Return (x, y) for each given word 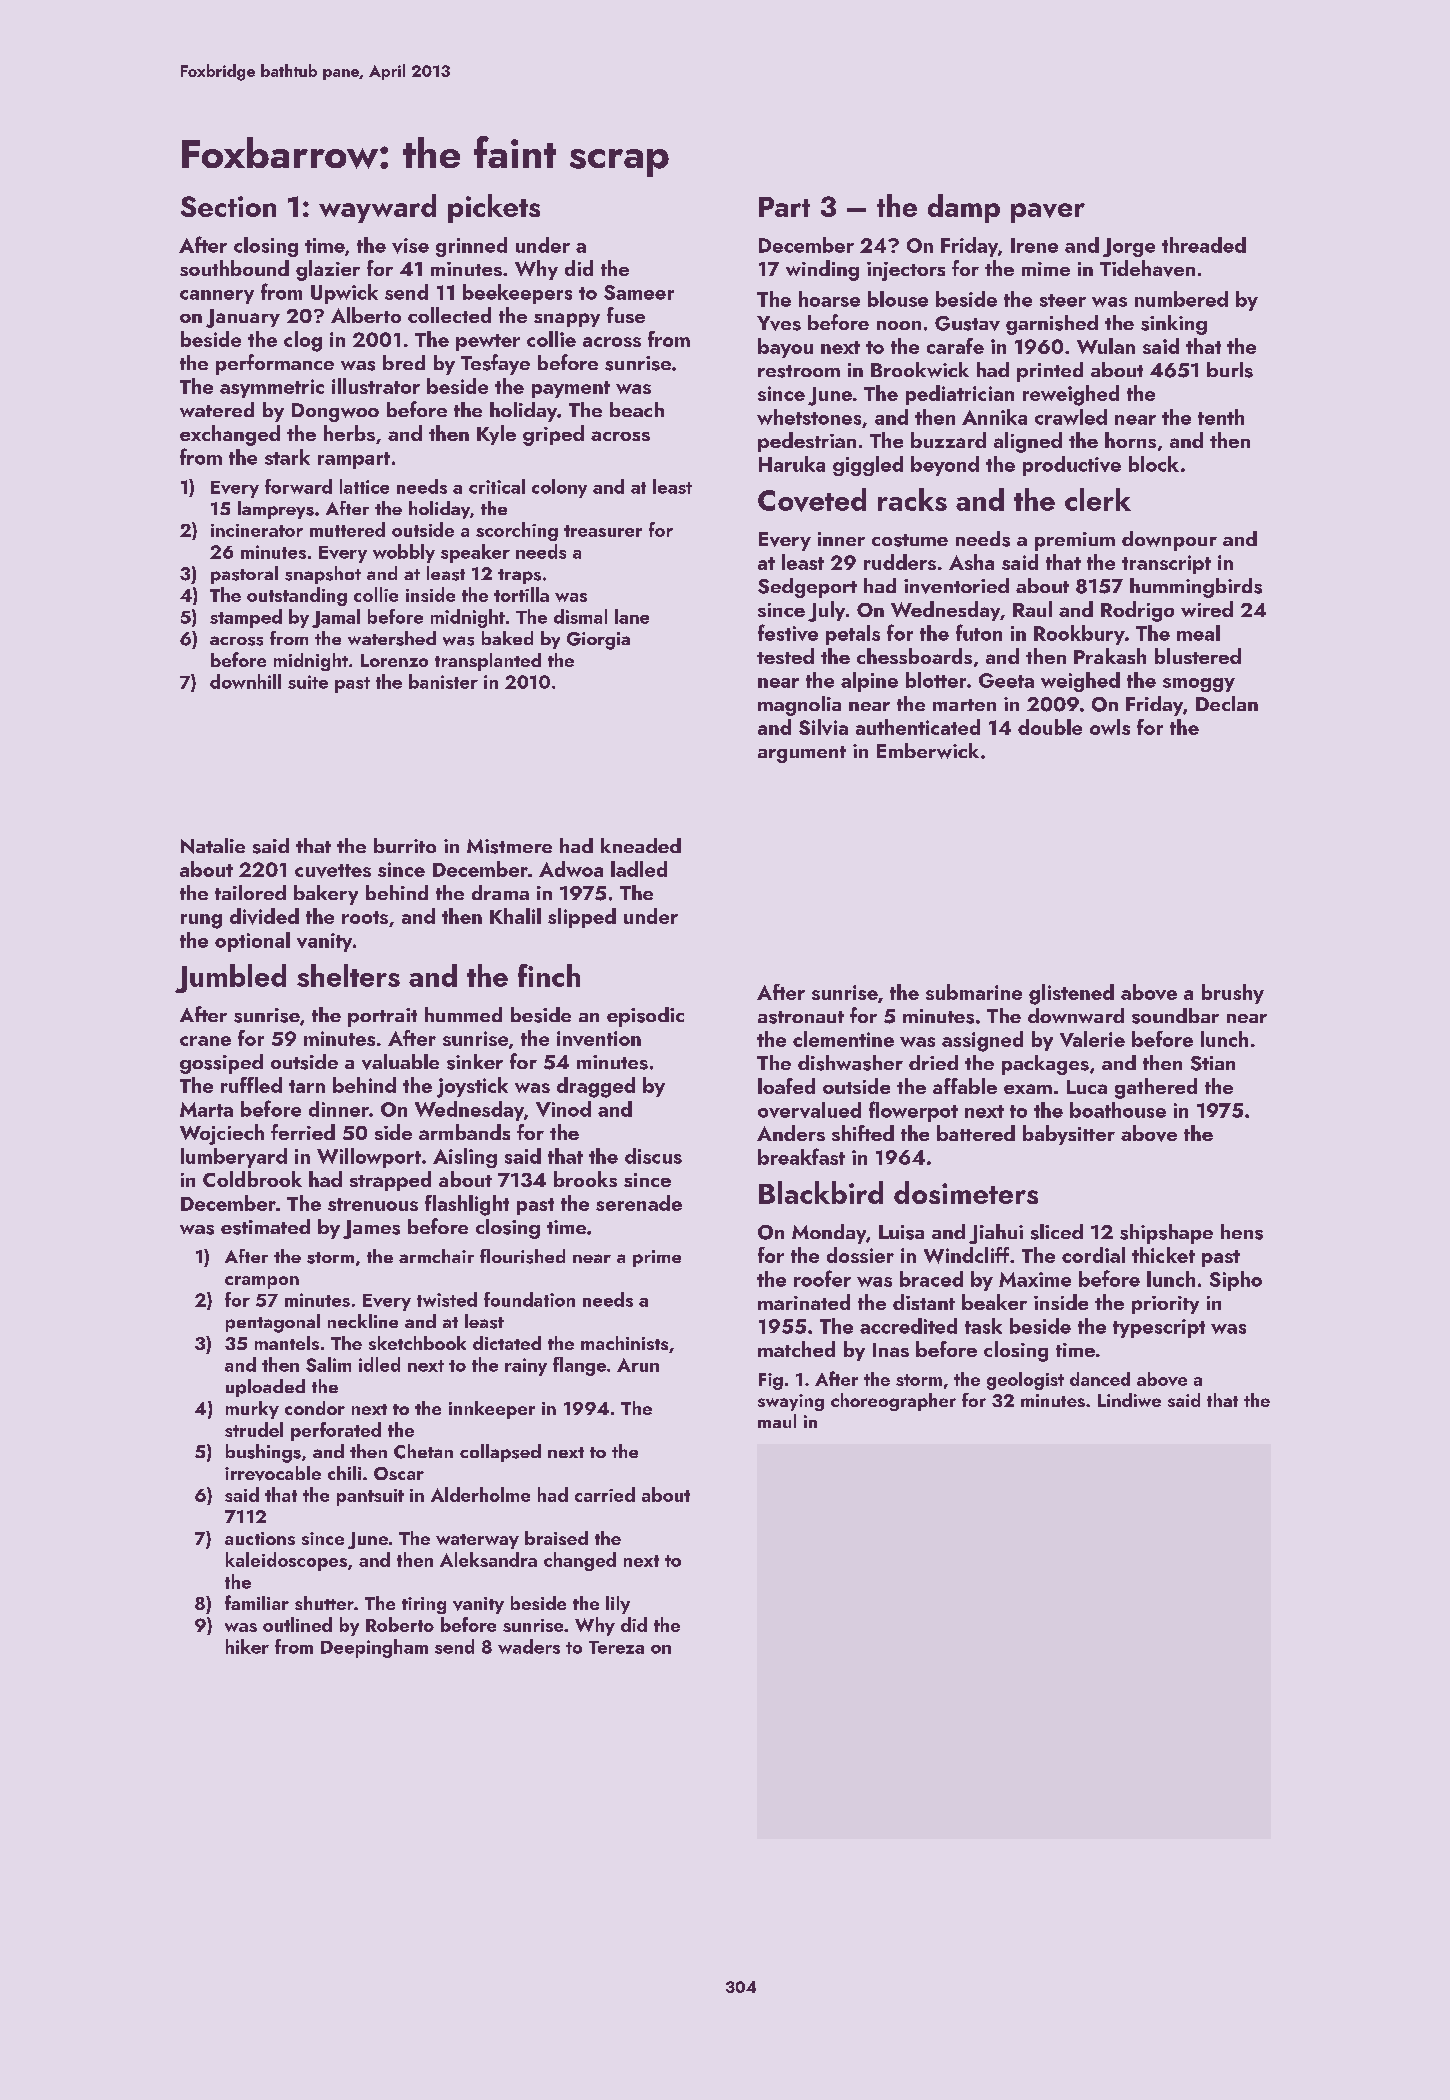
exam (1028, 1089)
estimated (265, 1227)
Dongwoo (335, 412)
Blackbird (821, 1192)
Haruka (792, 464)
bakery (326, 895)
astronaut (801, 1017)
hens (1242, 1232)
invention (599, 1038)
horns (1130, 440)
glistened (1071, 994)
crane (205, 1041)
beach (637, 409)
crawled (1071, 417)
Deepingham (374, 1648)
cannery (217, 297)
